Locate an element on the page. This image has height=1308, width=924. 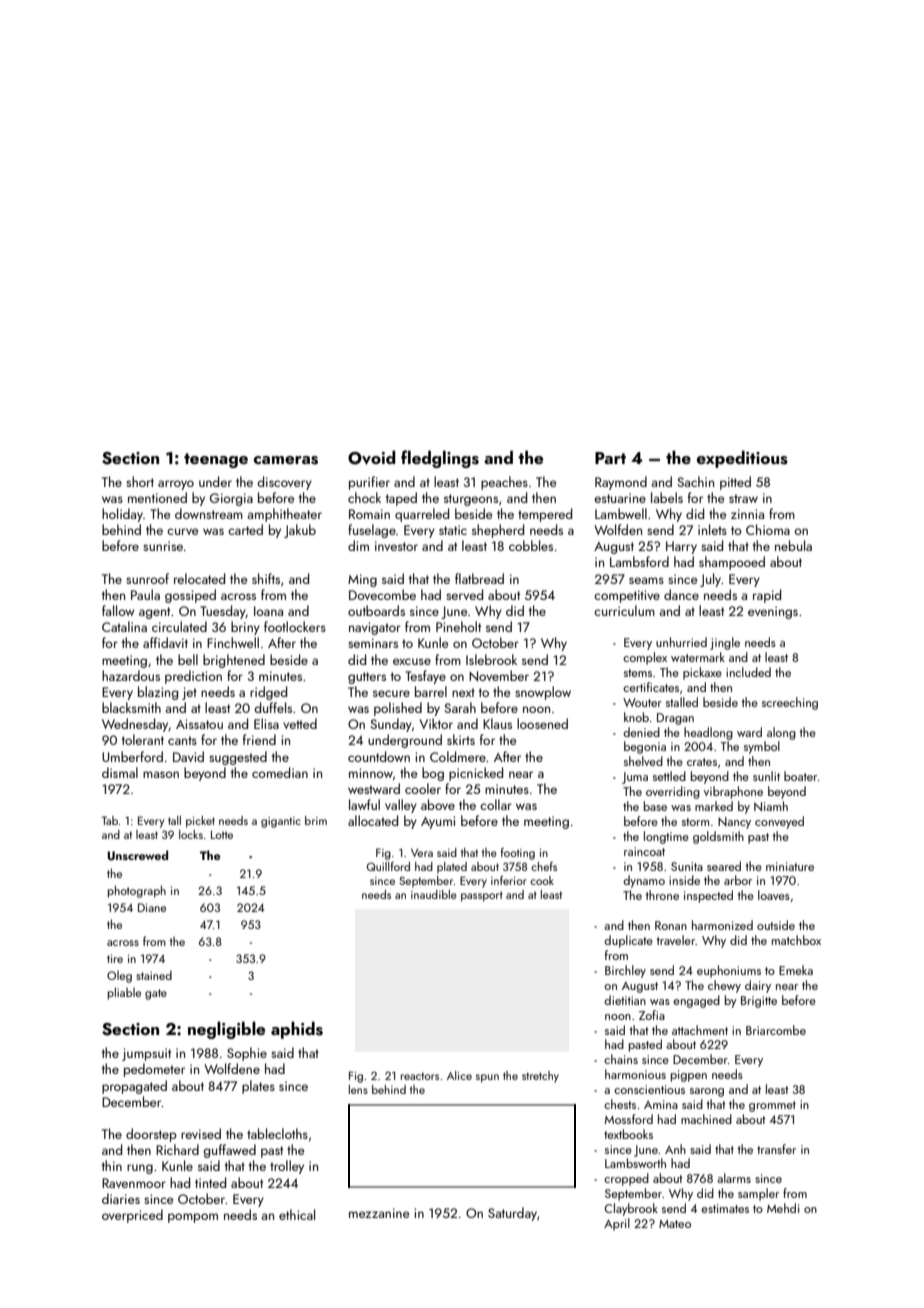
Part is located at coordinates (610, 458).
